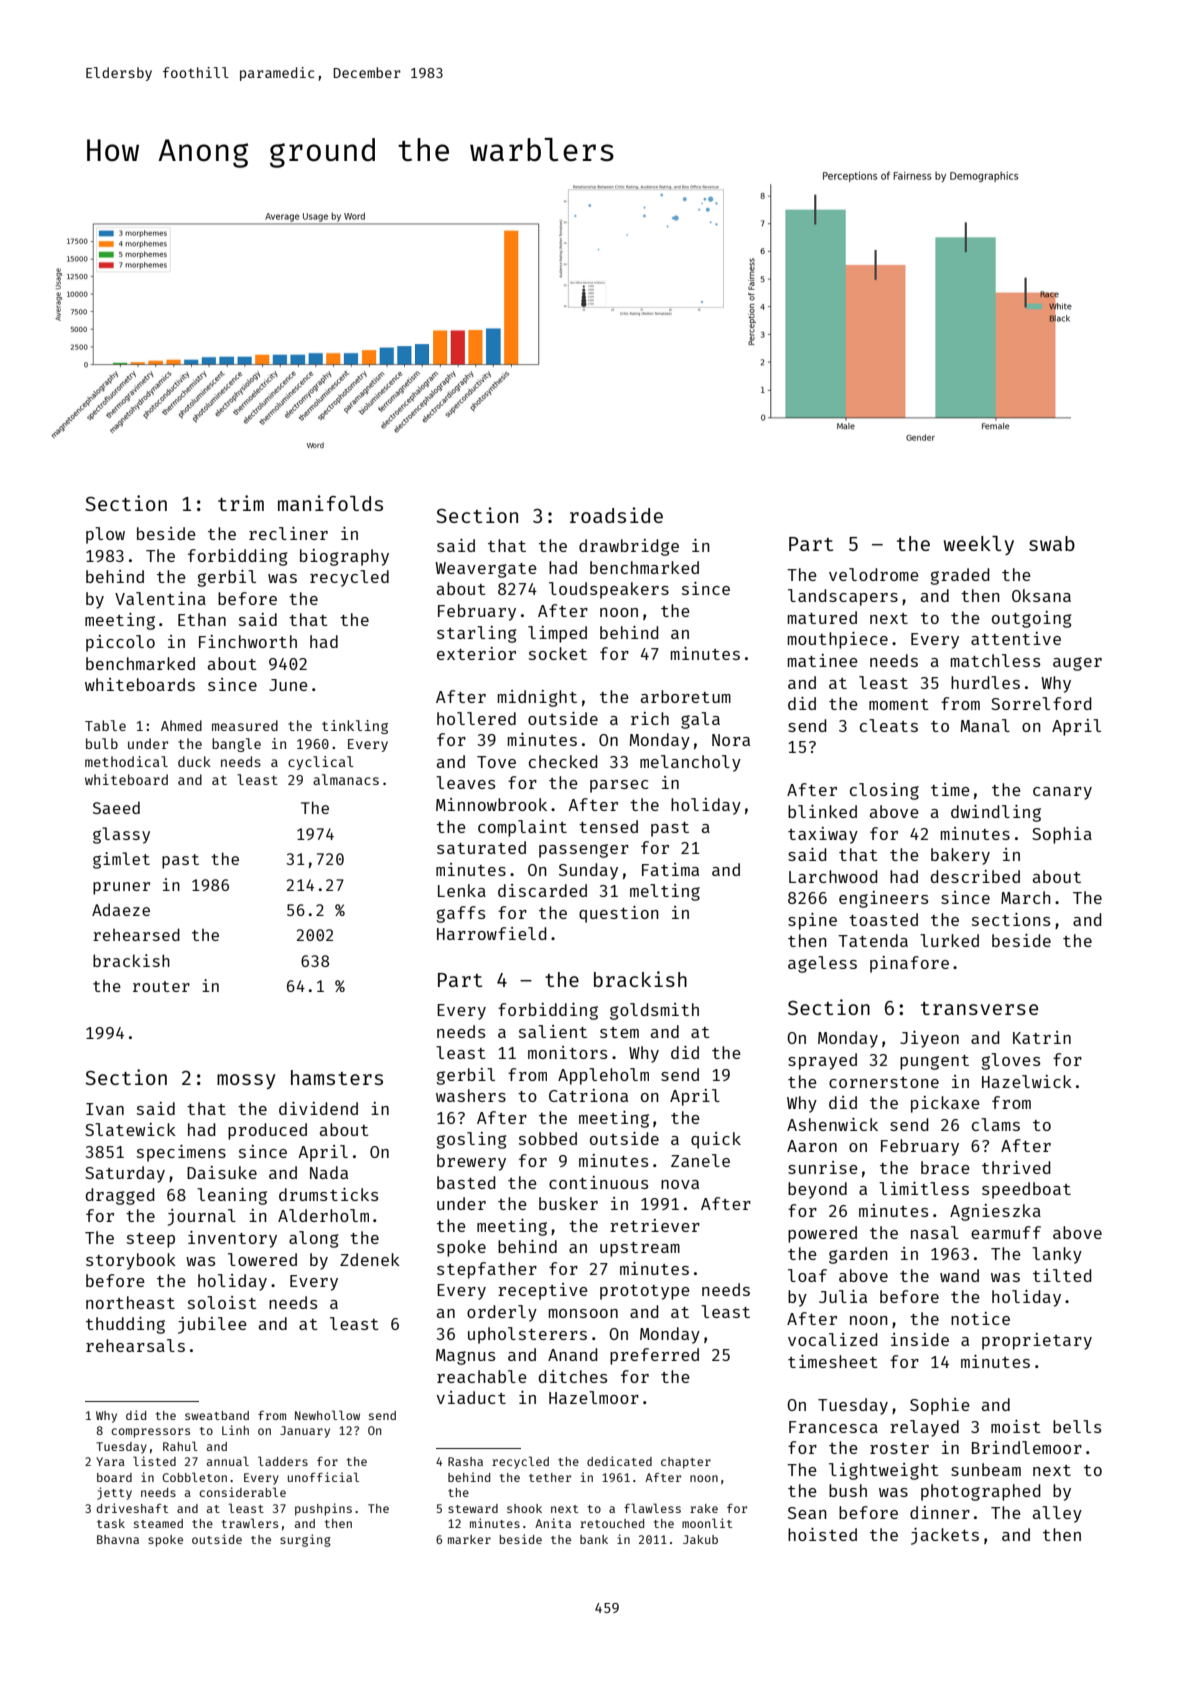 The height and width of the screenshot is (1682, 1189). What do you see at coordinates (121, 909) in the screenshot?
I see `Adaeze` at bounding box center [121, 909].
